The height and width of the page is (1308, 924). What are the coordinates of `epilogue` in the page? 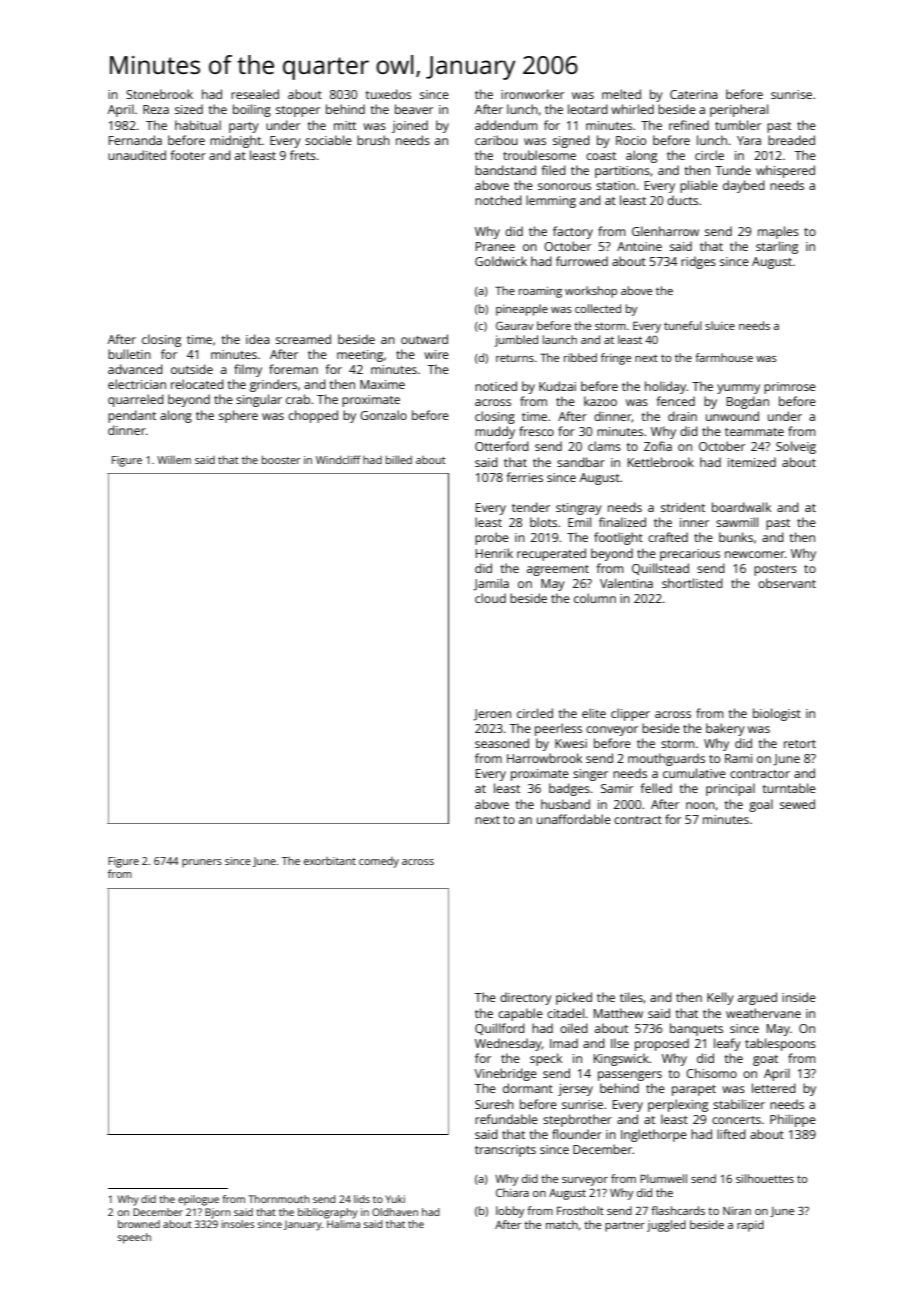 It's located at (198, 1200).
